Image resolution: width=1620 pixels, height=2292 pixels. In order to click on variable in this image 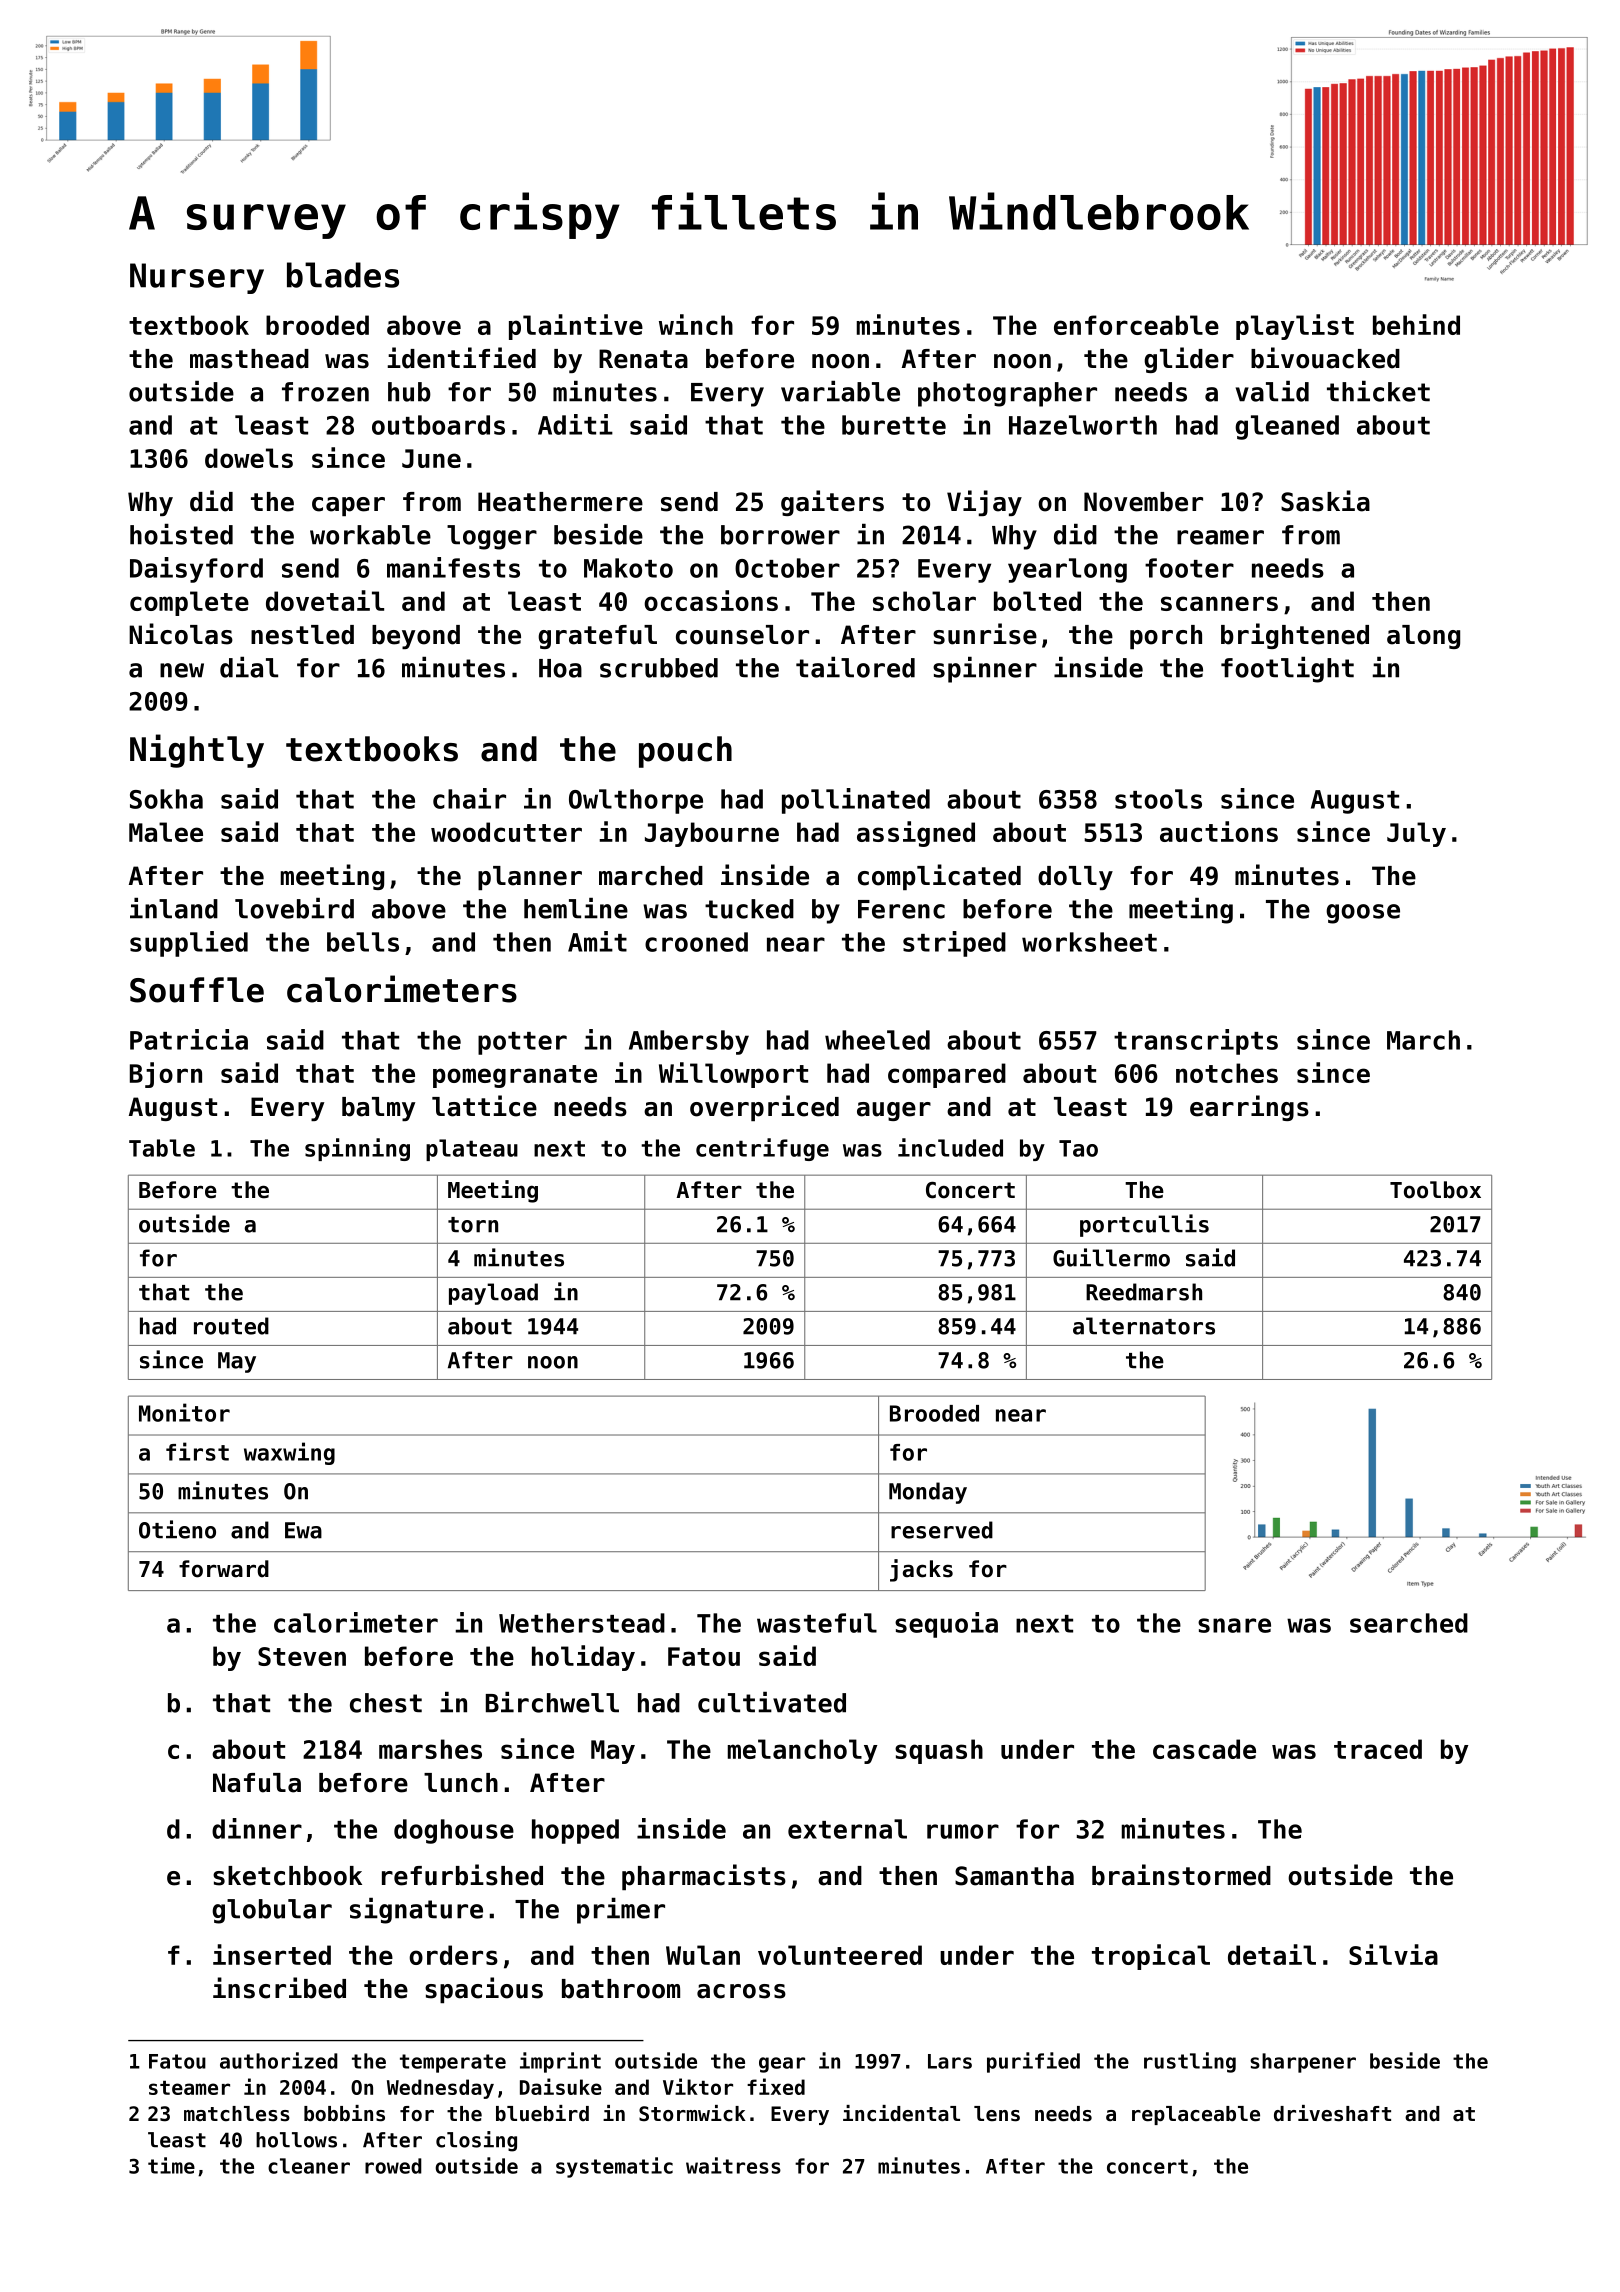, I will do `click(840, 391)`.
